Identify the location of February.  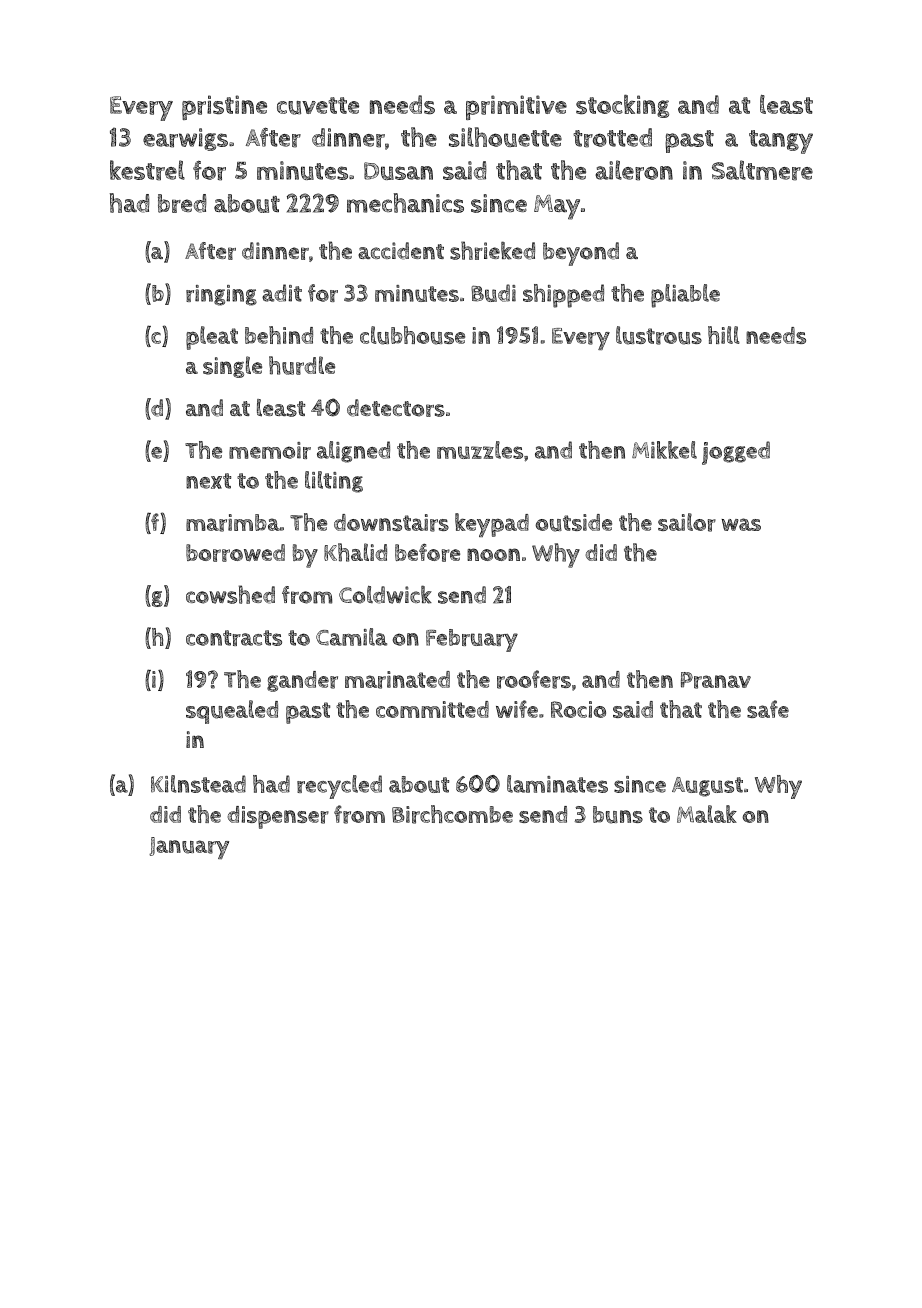
(472, 640).
